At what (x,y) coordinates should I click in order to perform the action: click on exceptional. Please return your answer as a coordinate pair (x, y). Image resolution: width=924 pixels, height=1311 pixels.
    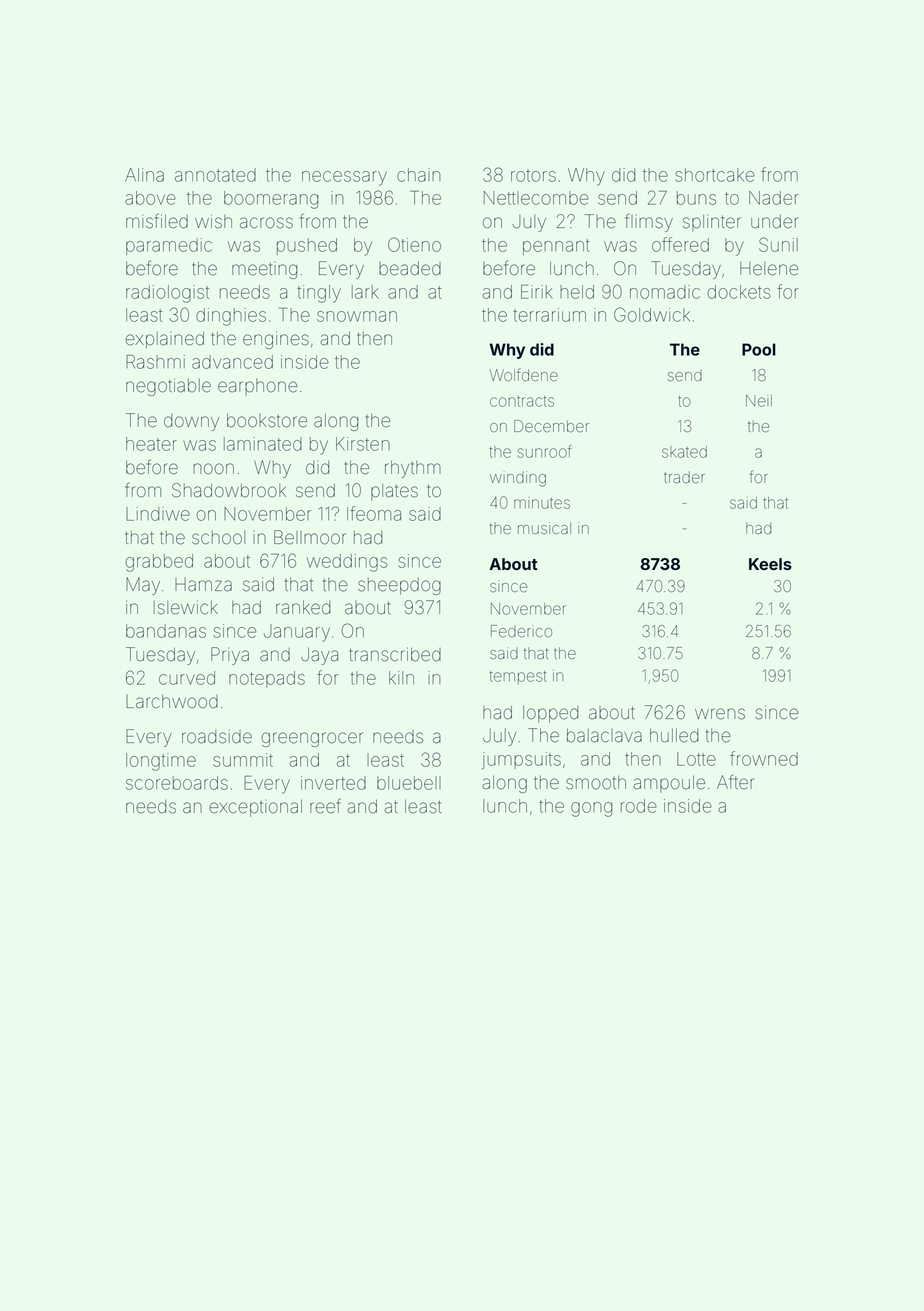
    Looking at the image, I should click on (255, 808).
